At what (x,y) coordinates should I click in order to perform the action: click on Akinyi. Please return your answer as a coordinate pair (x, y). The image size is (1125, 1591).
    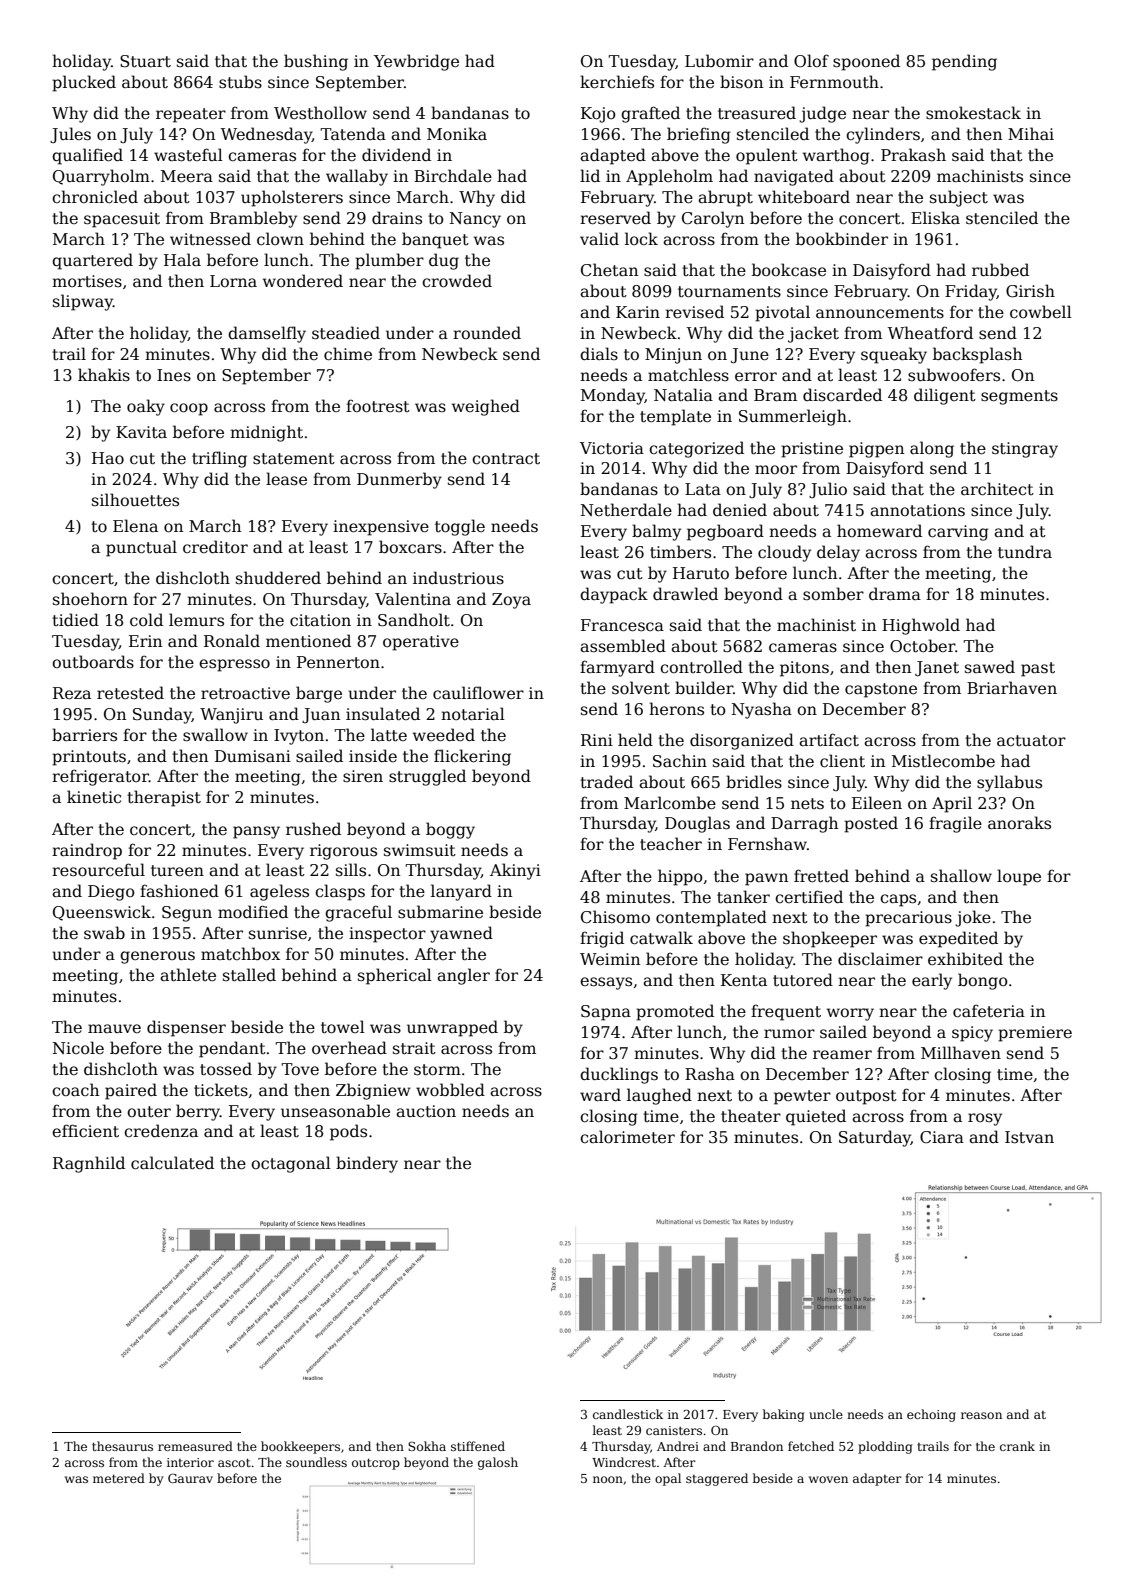
    Looking at the image, I should click on (515, 871).
